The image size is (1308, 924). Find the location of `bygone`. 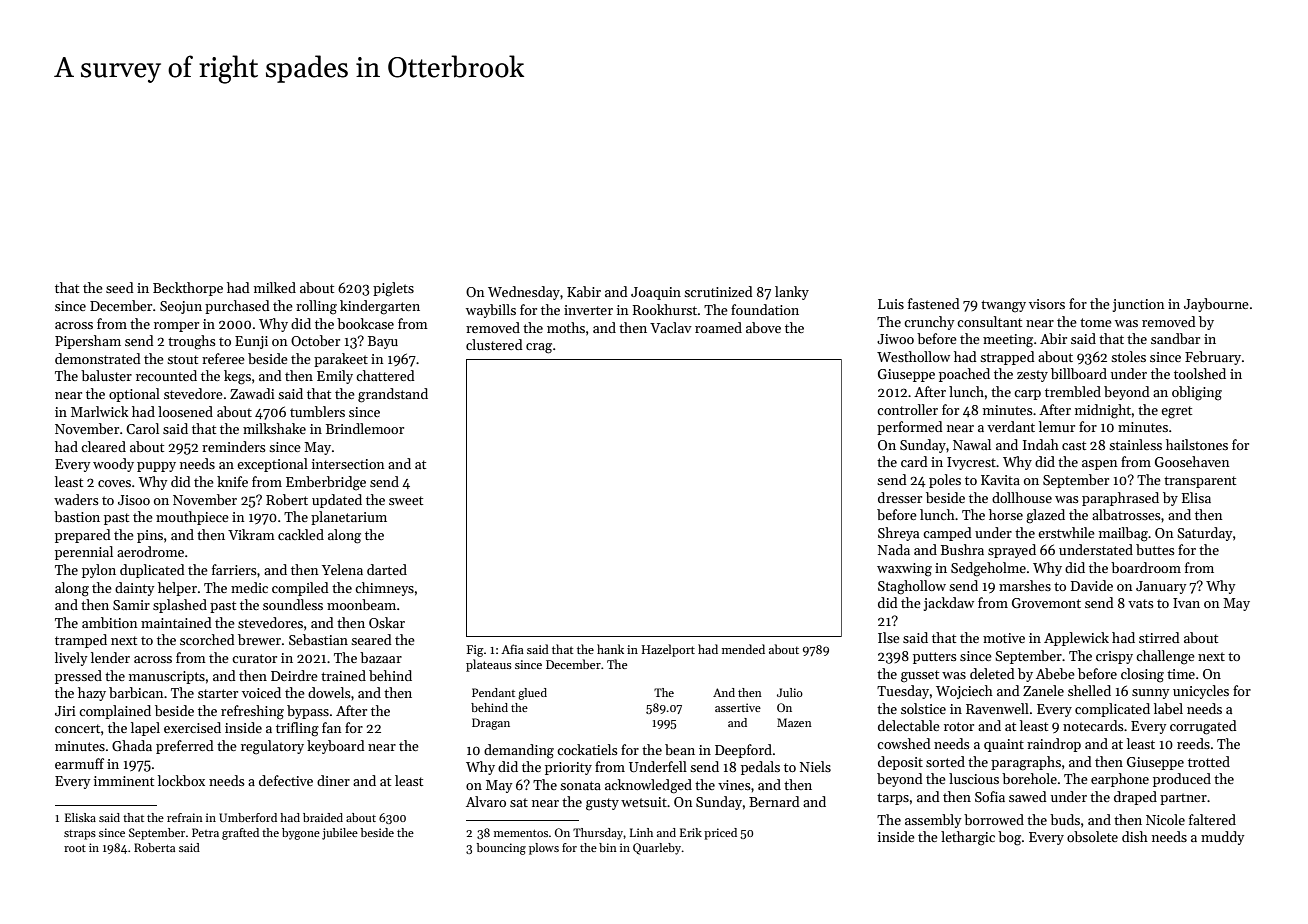

bygone is located at coordinates (301, 834).
